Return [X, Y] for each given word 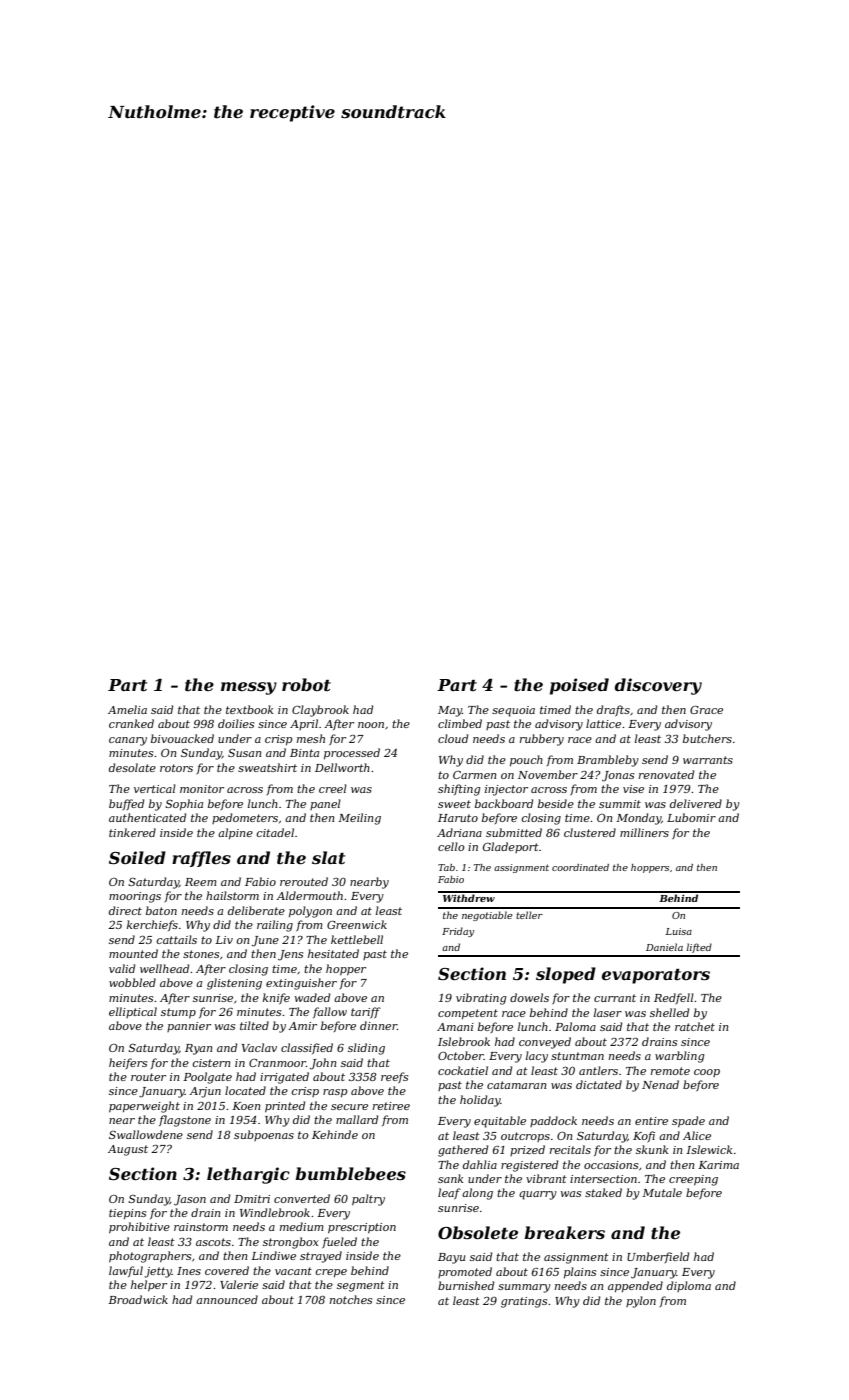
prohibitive [139, 1227]
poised [579, 686]
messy [249, 688]
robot [306, 684]
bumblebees [350, 1173]
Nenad [660, 1084]
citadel [275, 832]
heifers [128, 1063]
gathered [463, 1151]
